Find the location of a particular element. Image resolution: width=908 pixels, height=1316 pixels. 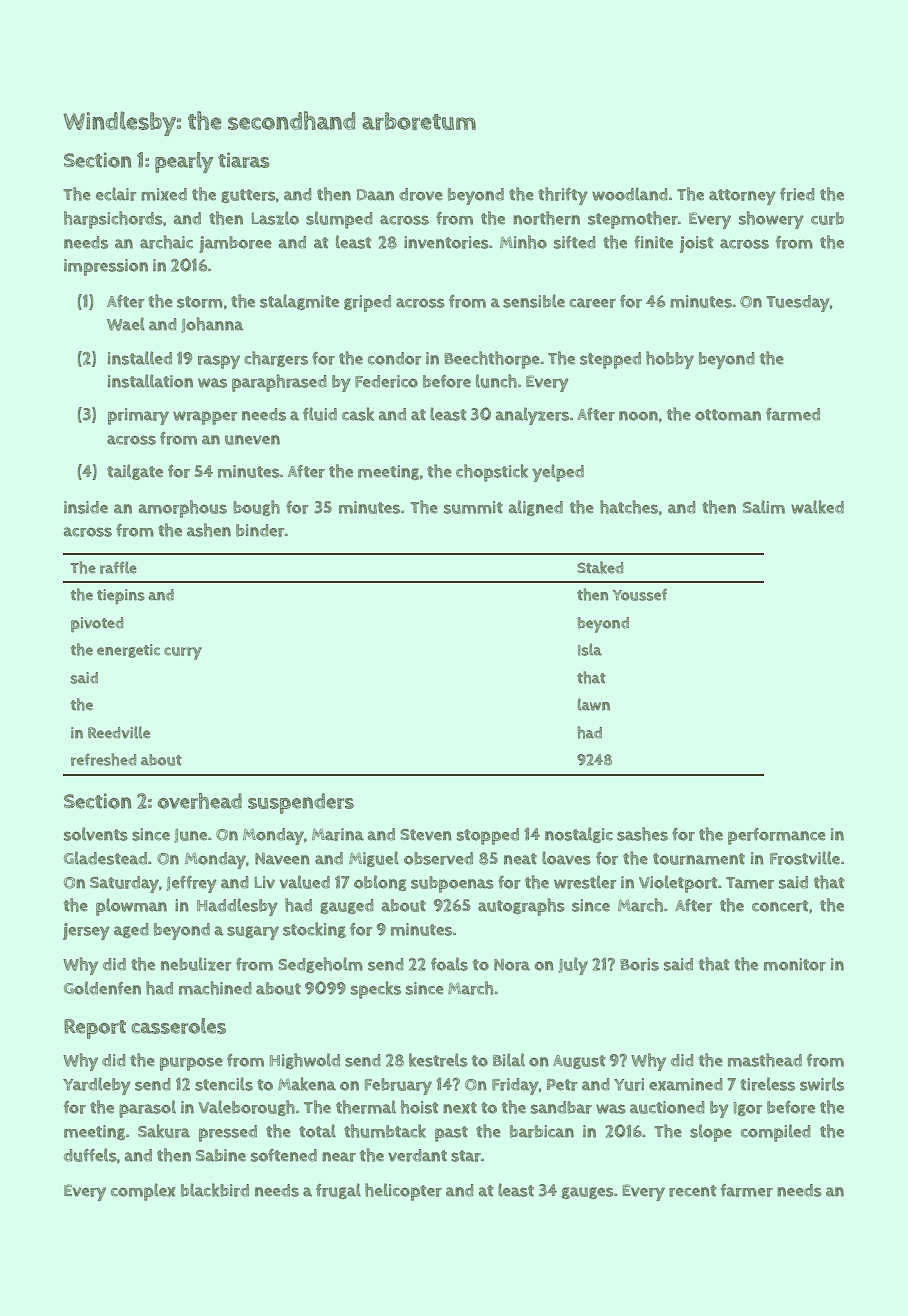

masthead is located at coordinates (765, 1060).
